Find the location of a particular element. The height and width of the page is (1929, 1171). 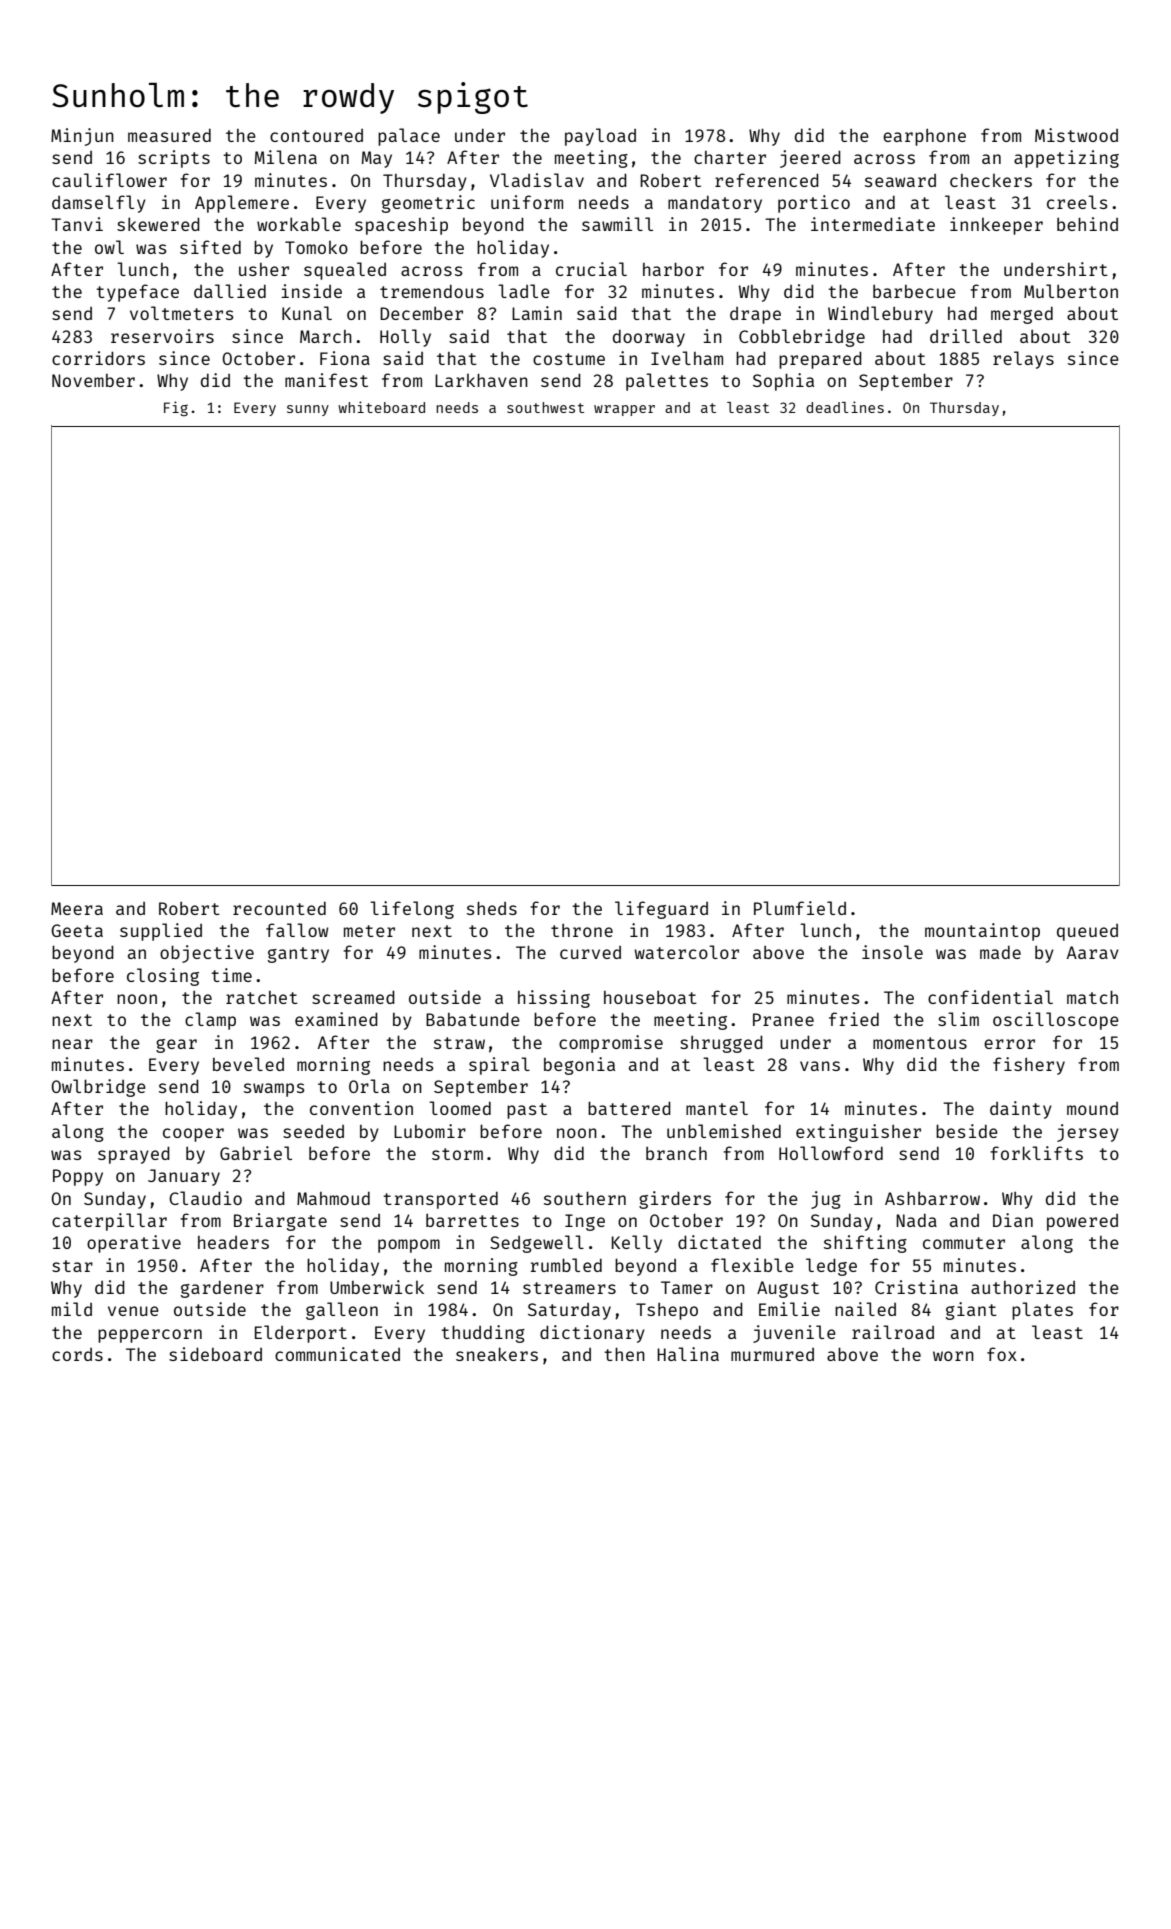

storm is located at coordinates (457, 1154).
